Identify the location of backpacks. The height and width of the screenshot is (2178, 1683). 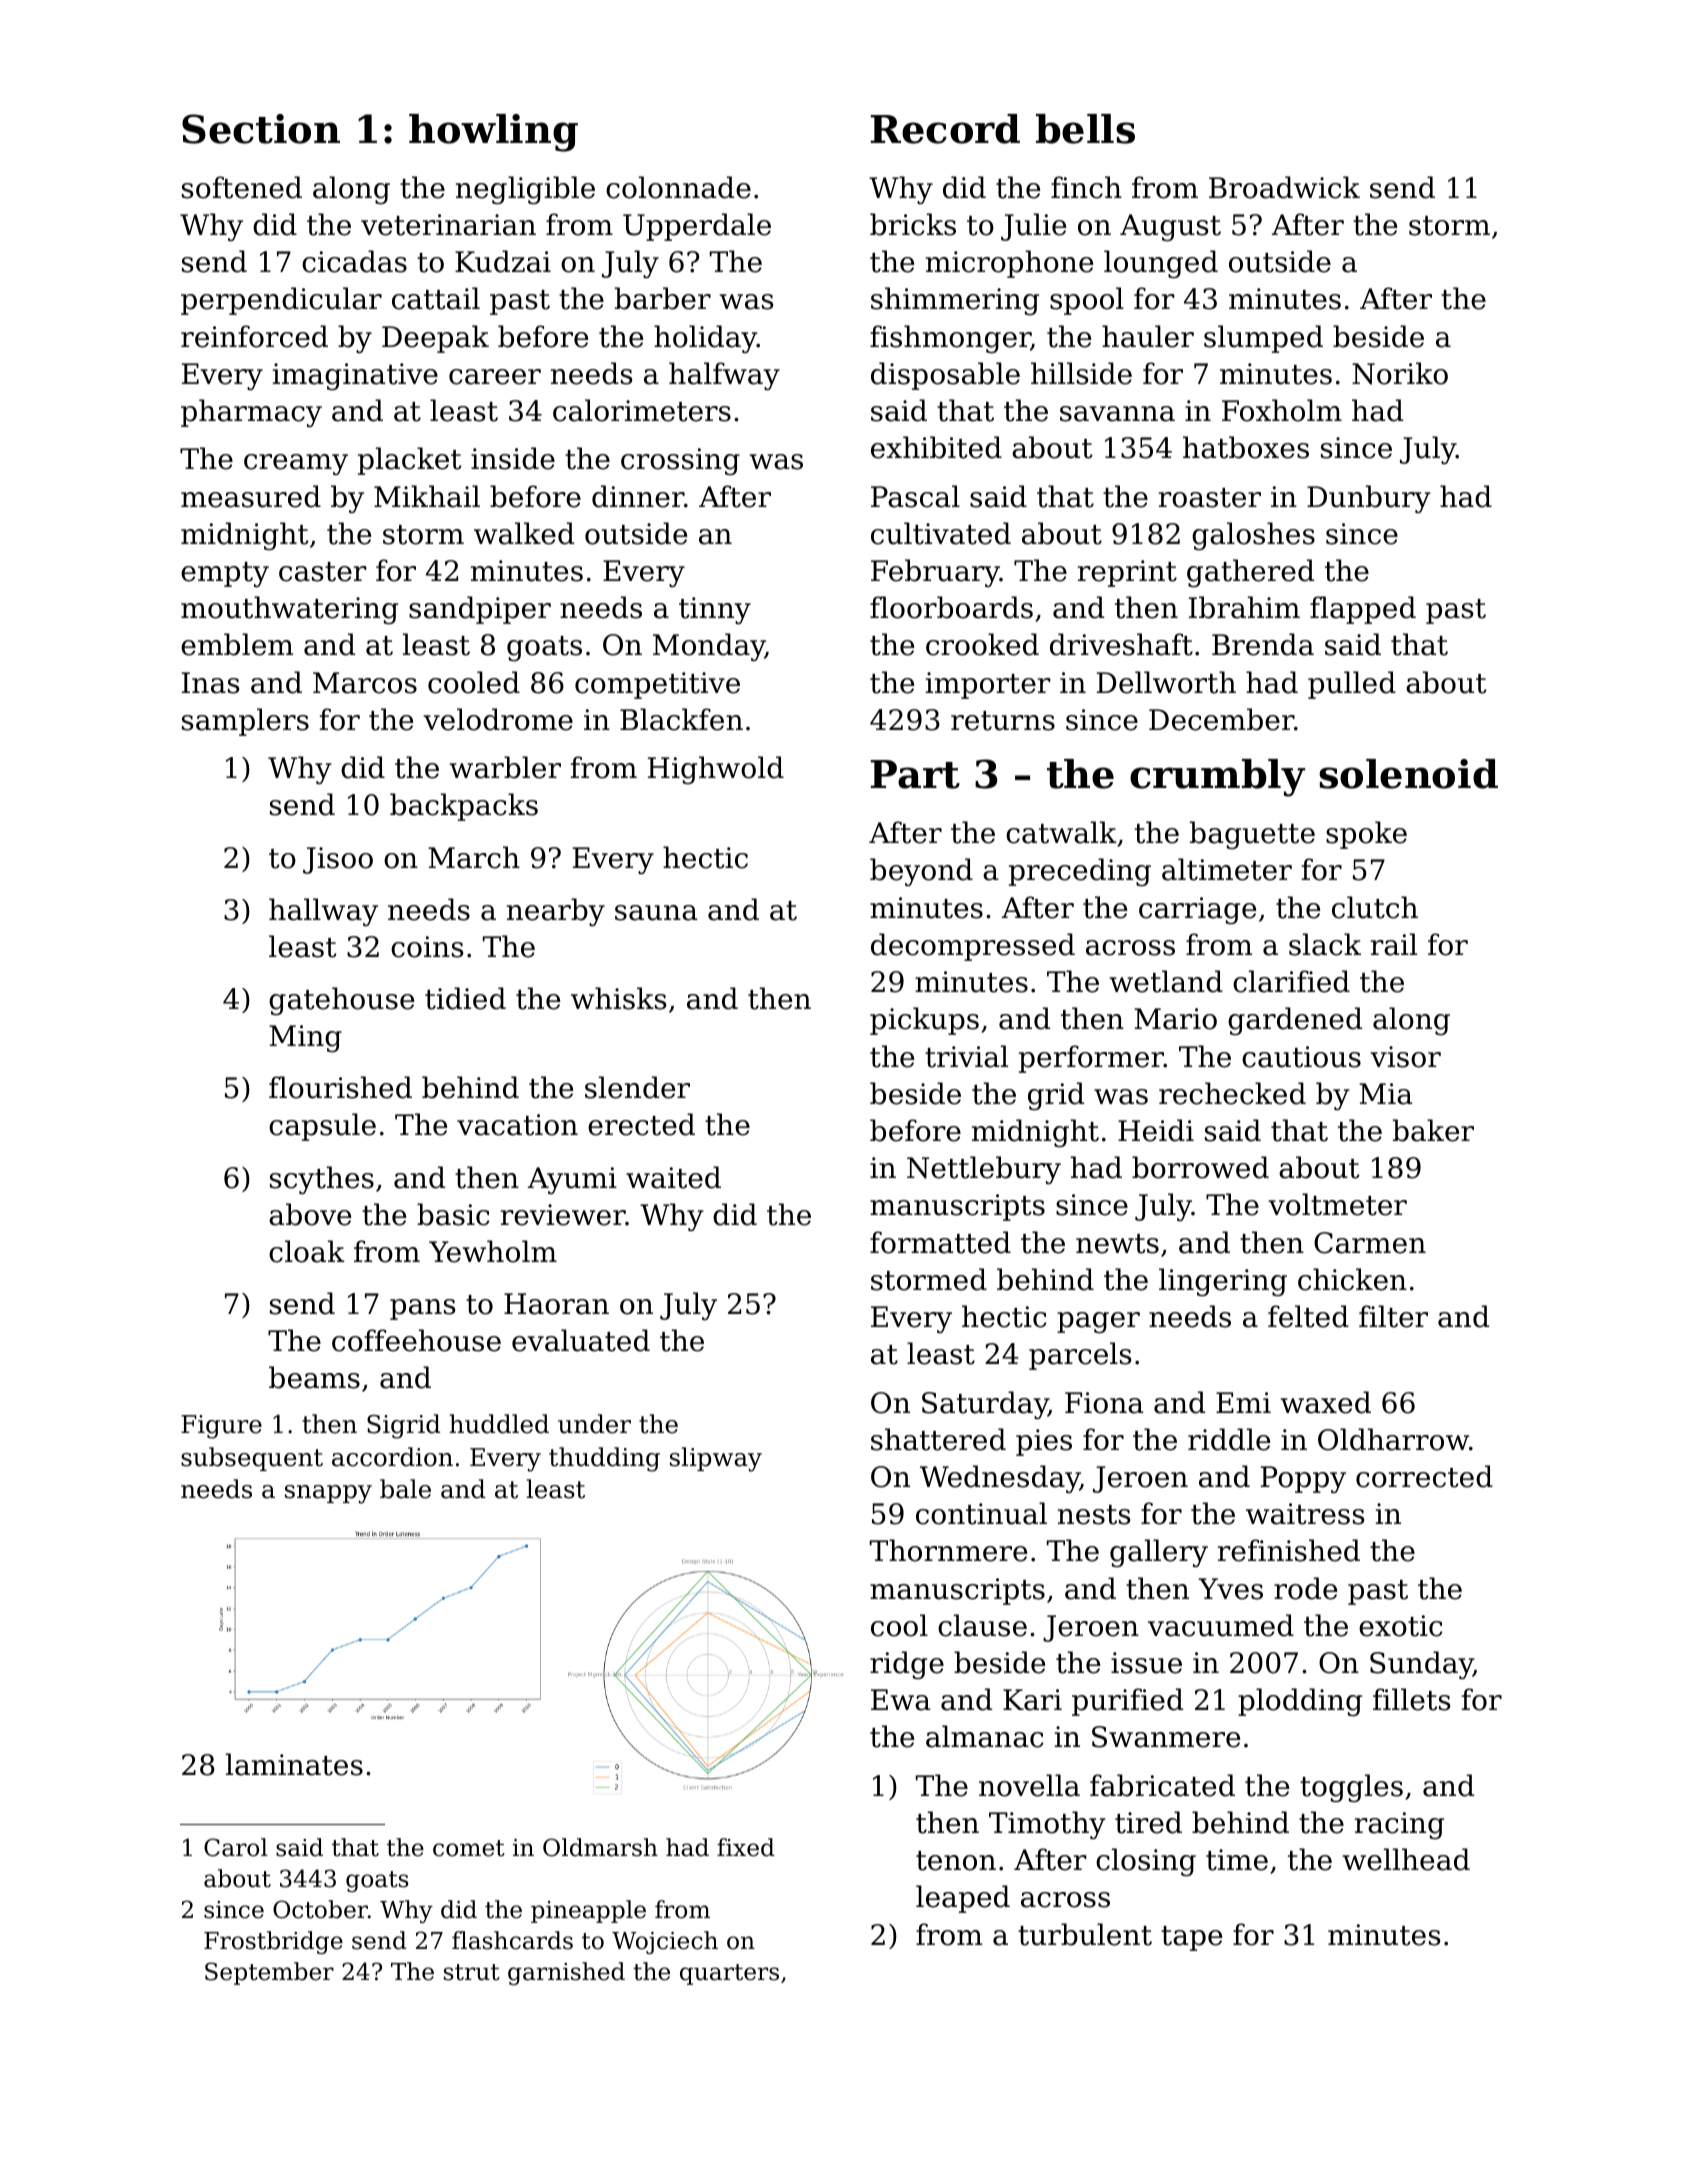
(464, 807).
